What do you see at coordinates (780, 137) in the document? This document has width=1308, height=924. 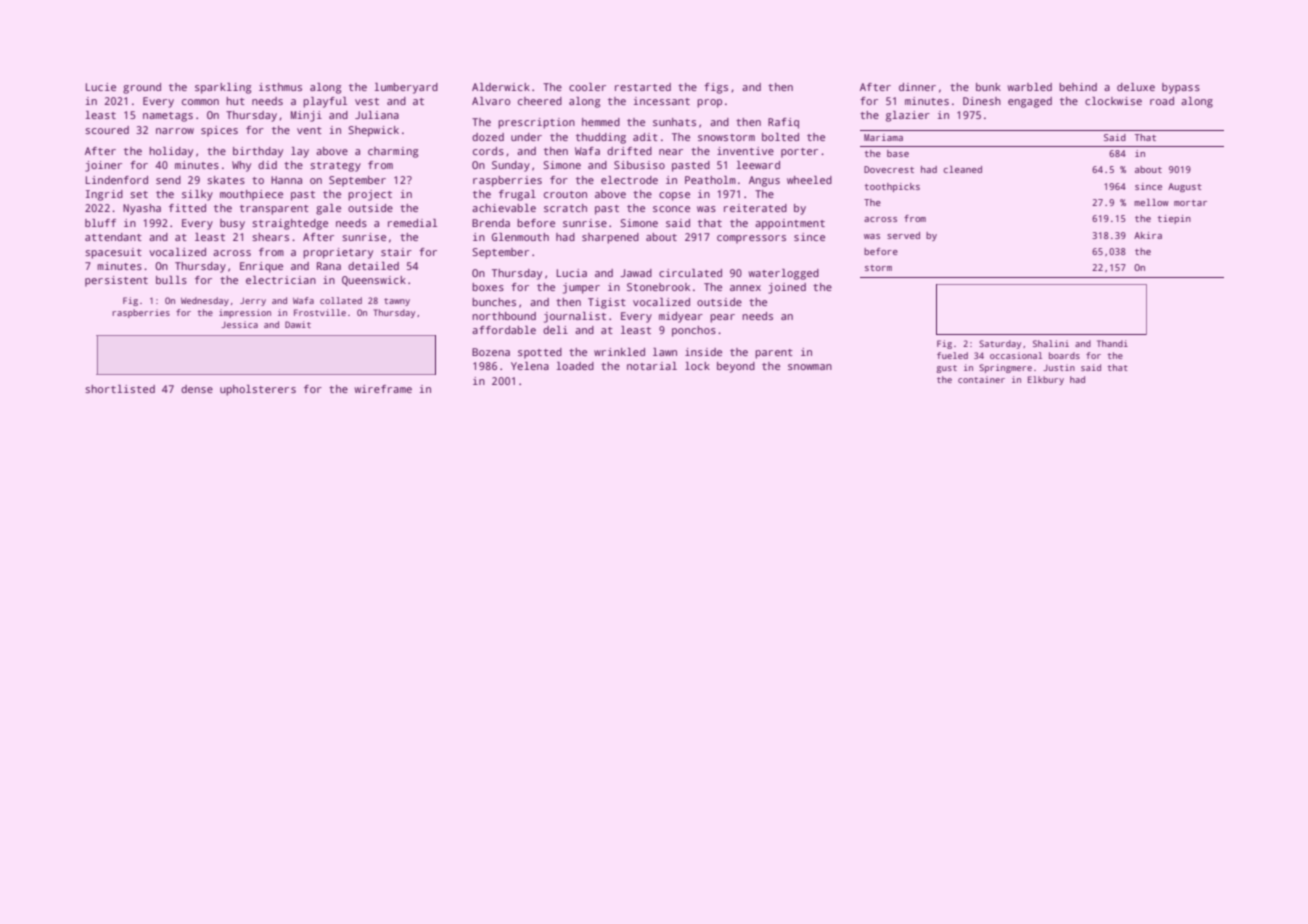 I see `bolted` at bounding box center [780, 137].
